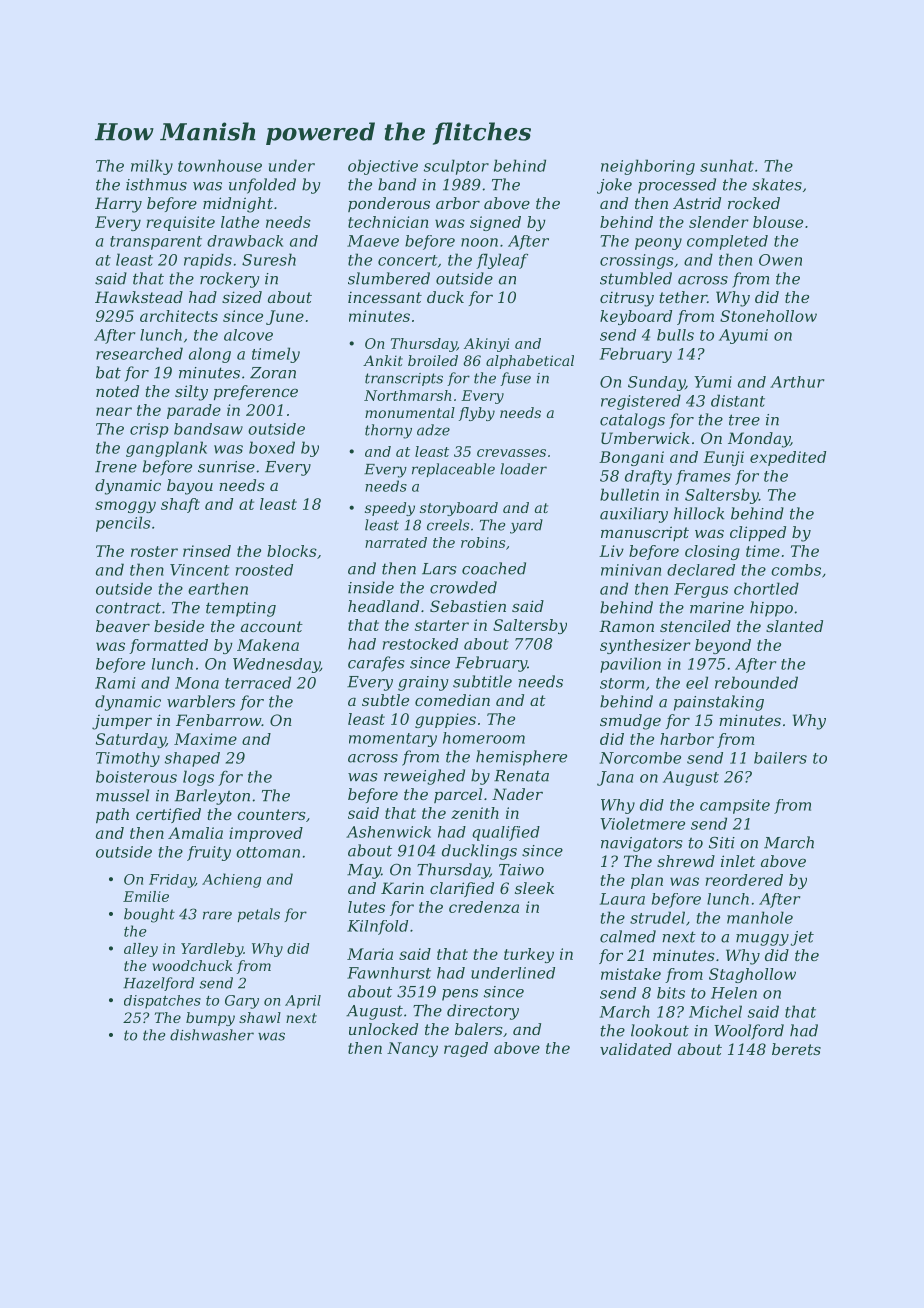  Describe the element at coordinates (734, 993) in the screenshot. I see `Helen` at that location.
